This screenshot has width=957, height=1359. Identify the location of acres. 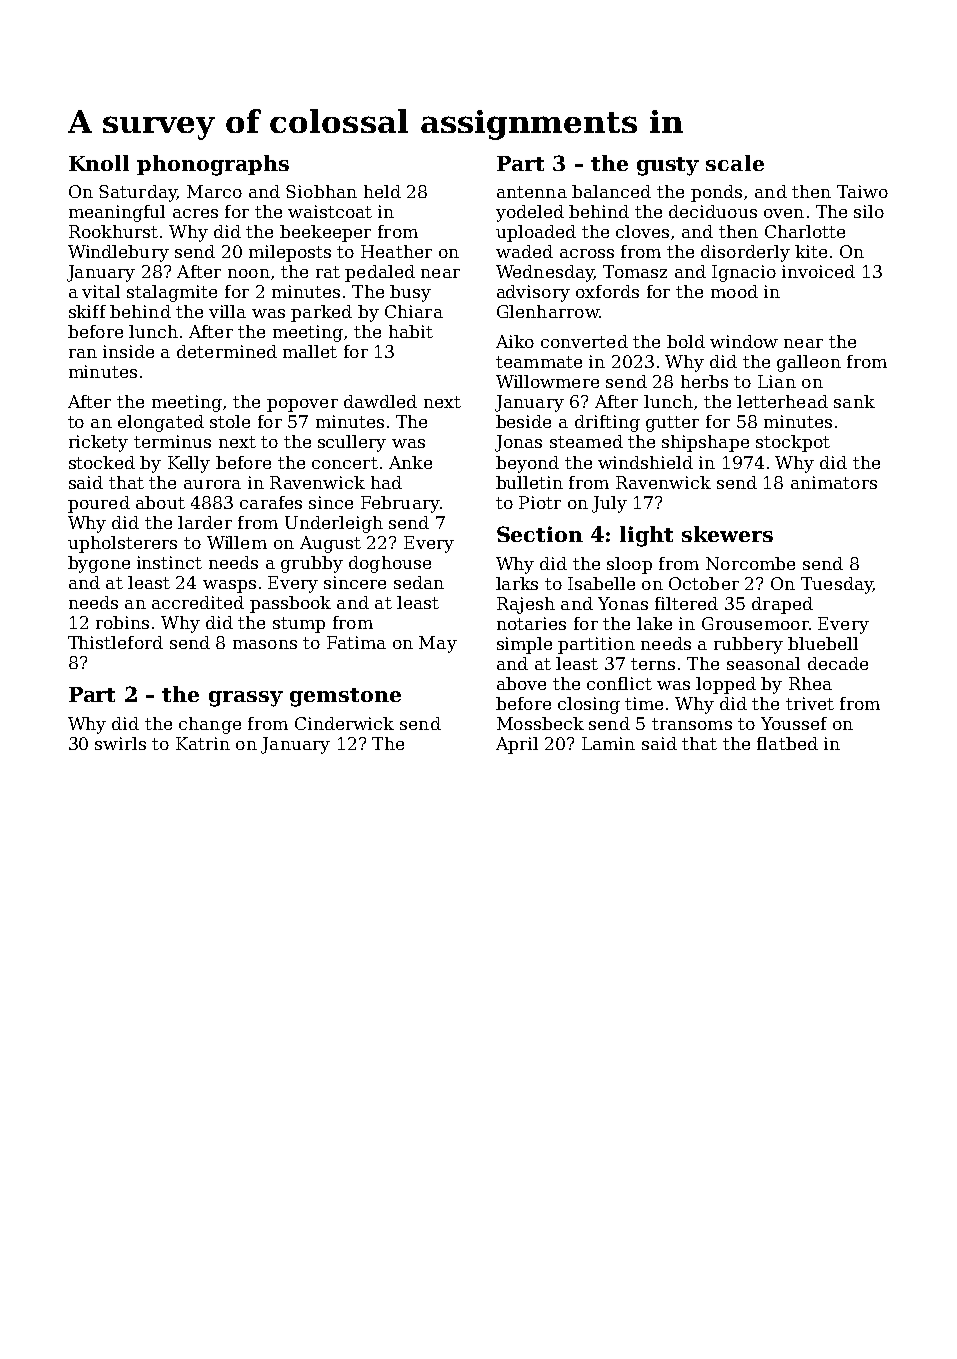
(195, 213).
